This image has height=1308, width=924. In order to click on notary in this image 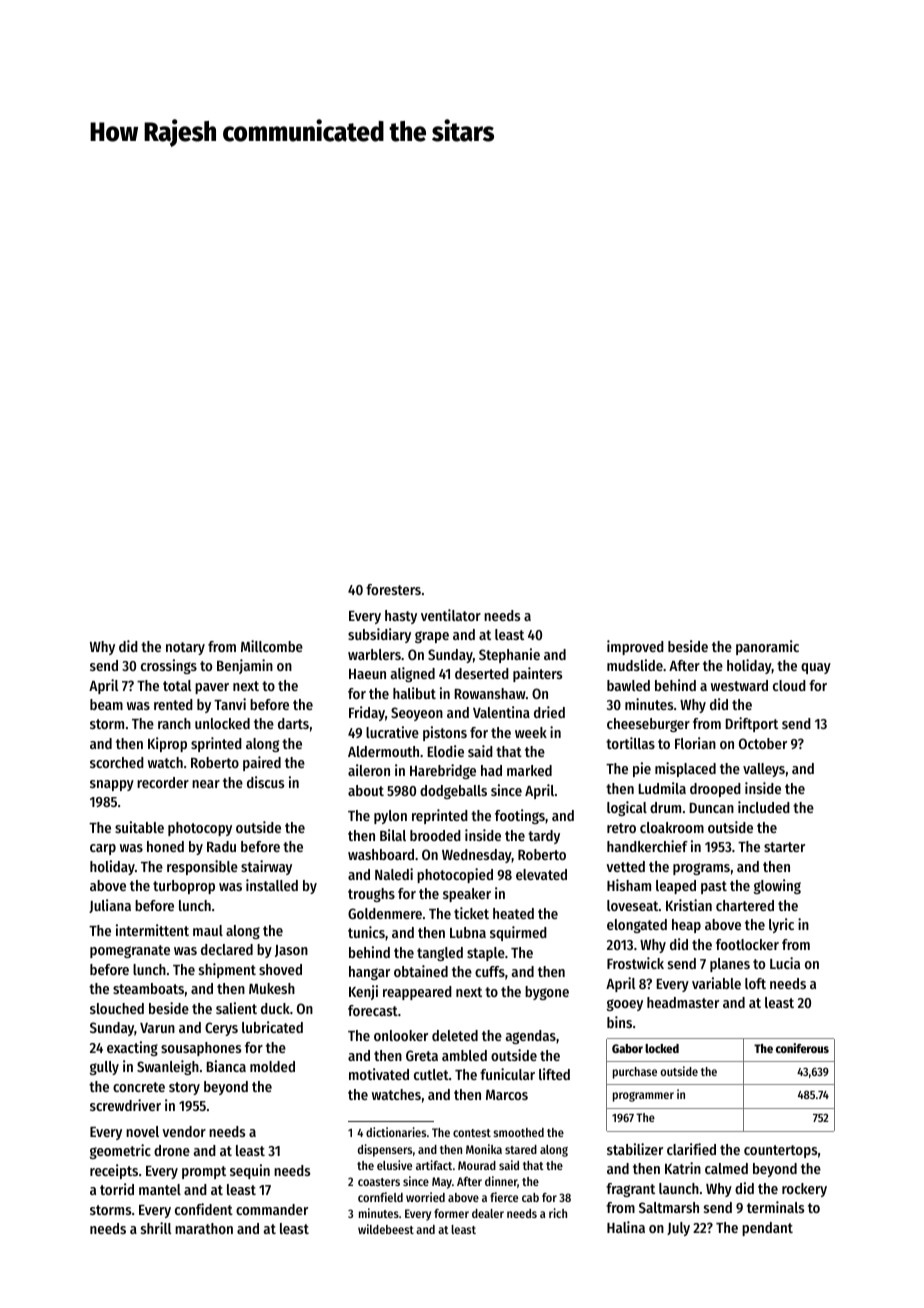, I will do `click(185, 648)`.
